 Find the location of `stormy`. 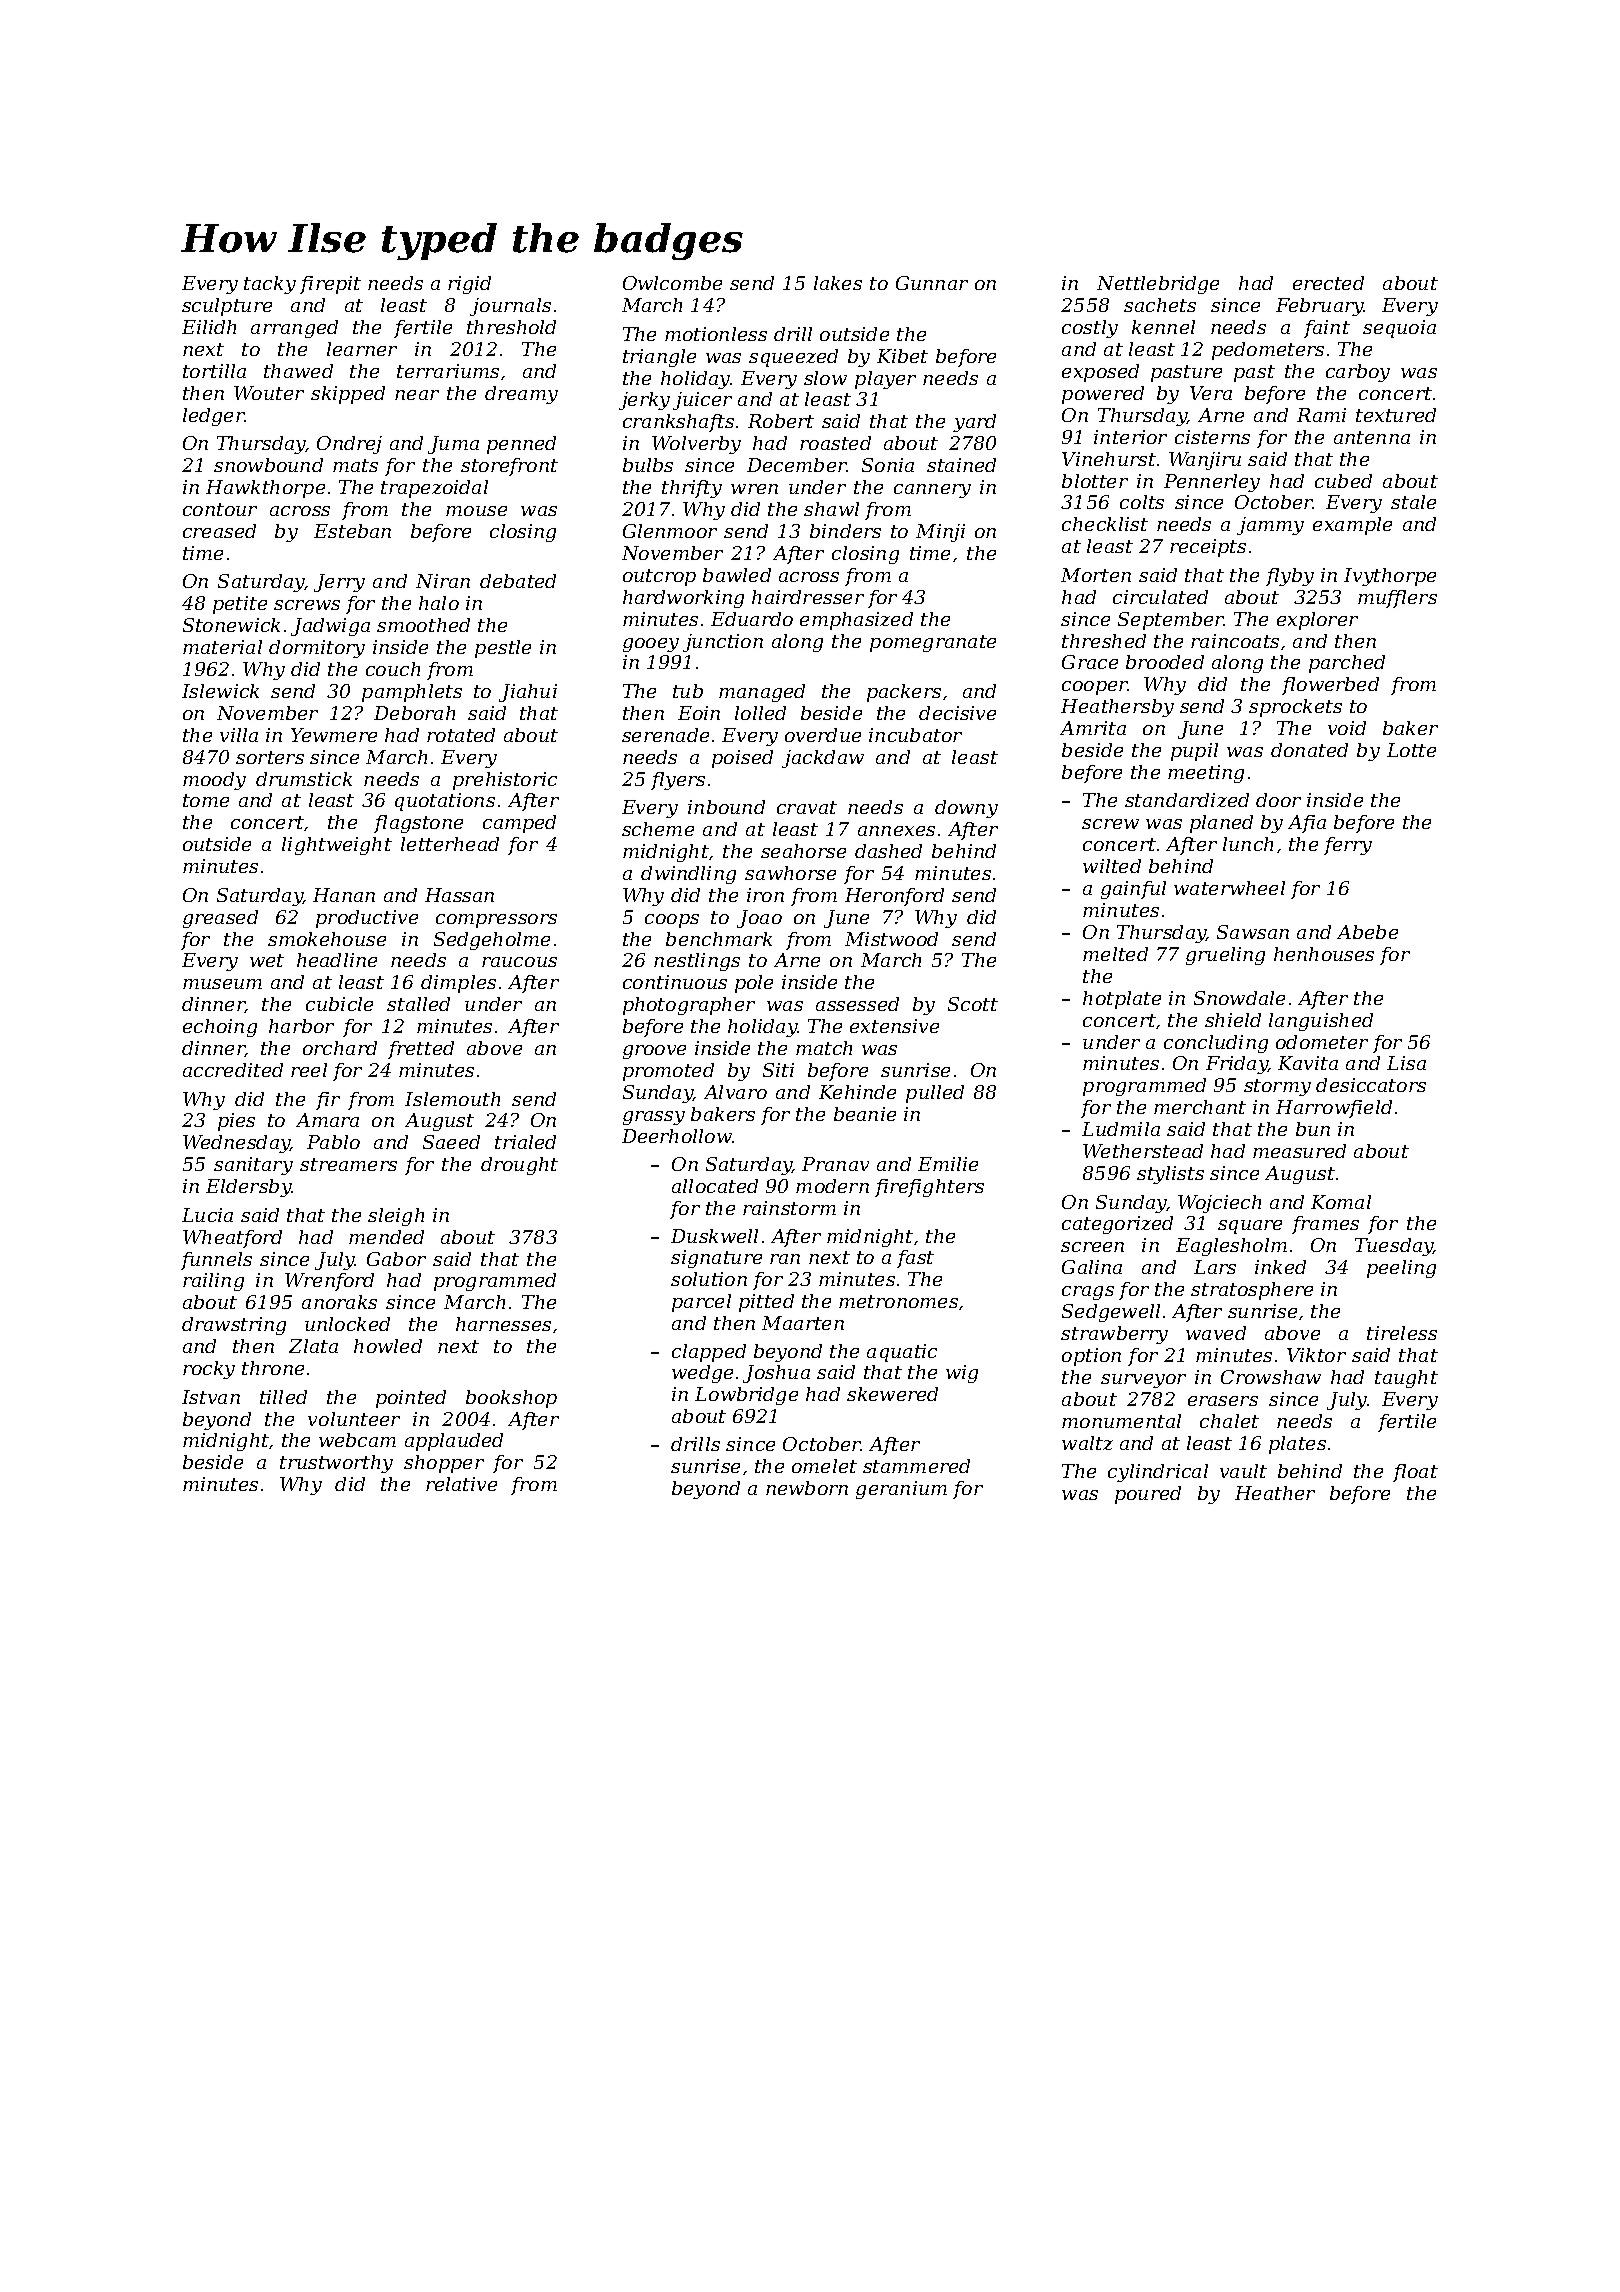

stormy is located at coordinates (1277, 1087).
